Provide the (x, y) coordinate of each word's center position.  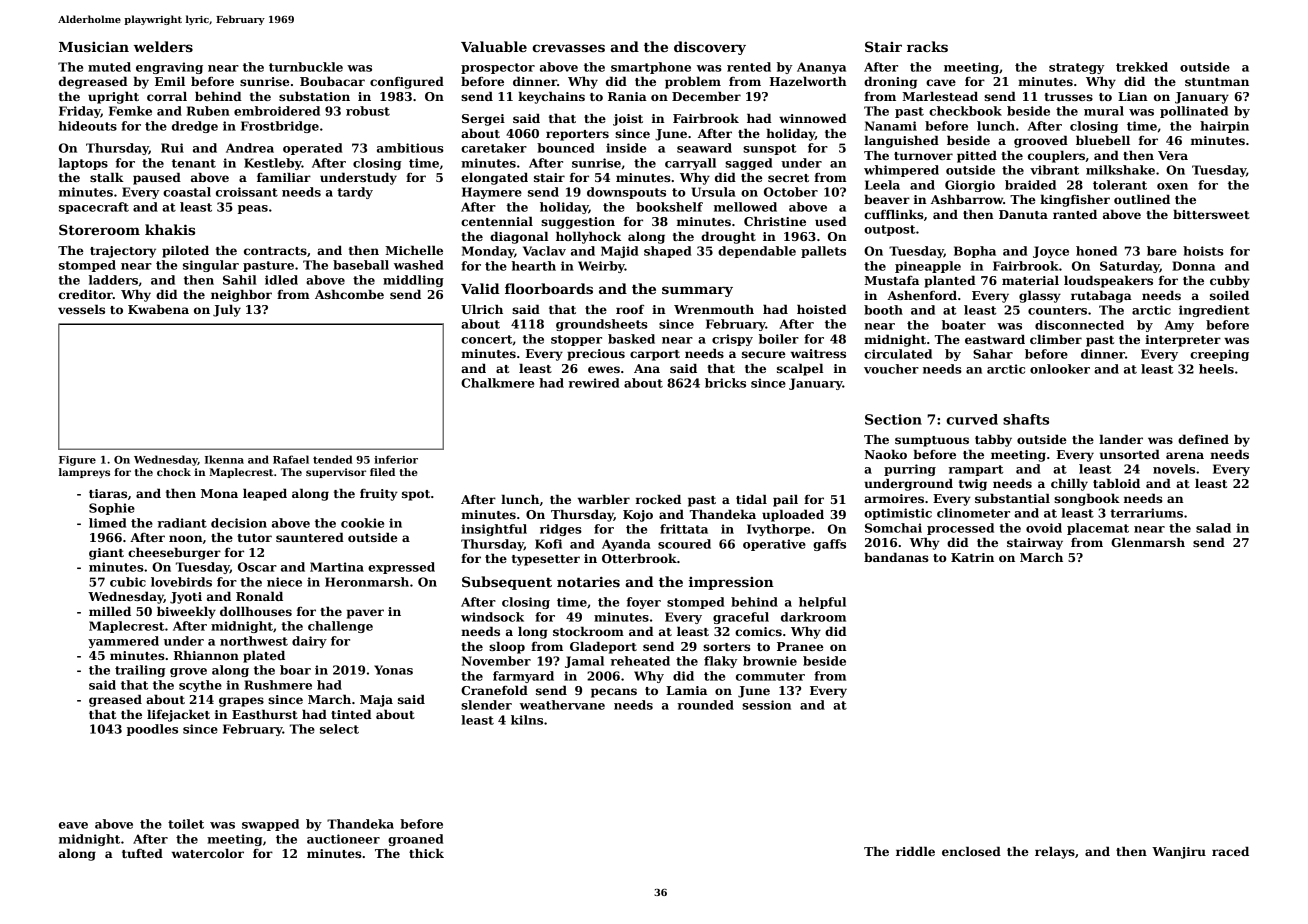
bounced (565, 148)
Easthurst (265, 714)
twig (973, 485)
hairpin (1224, 127)
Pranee (800, 646)
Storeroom (99, 229)
